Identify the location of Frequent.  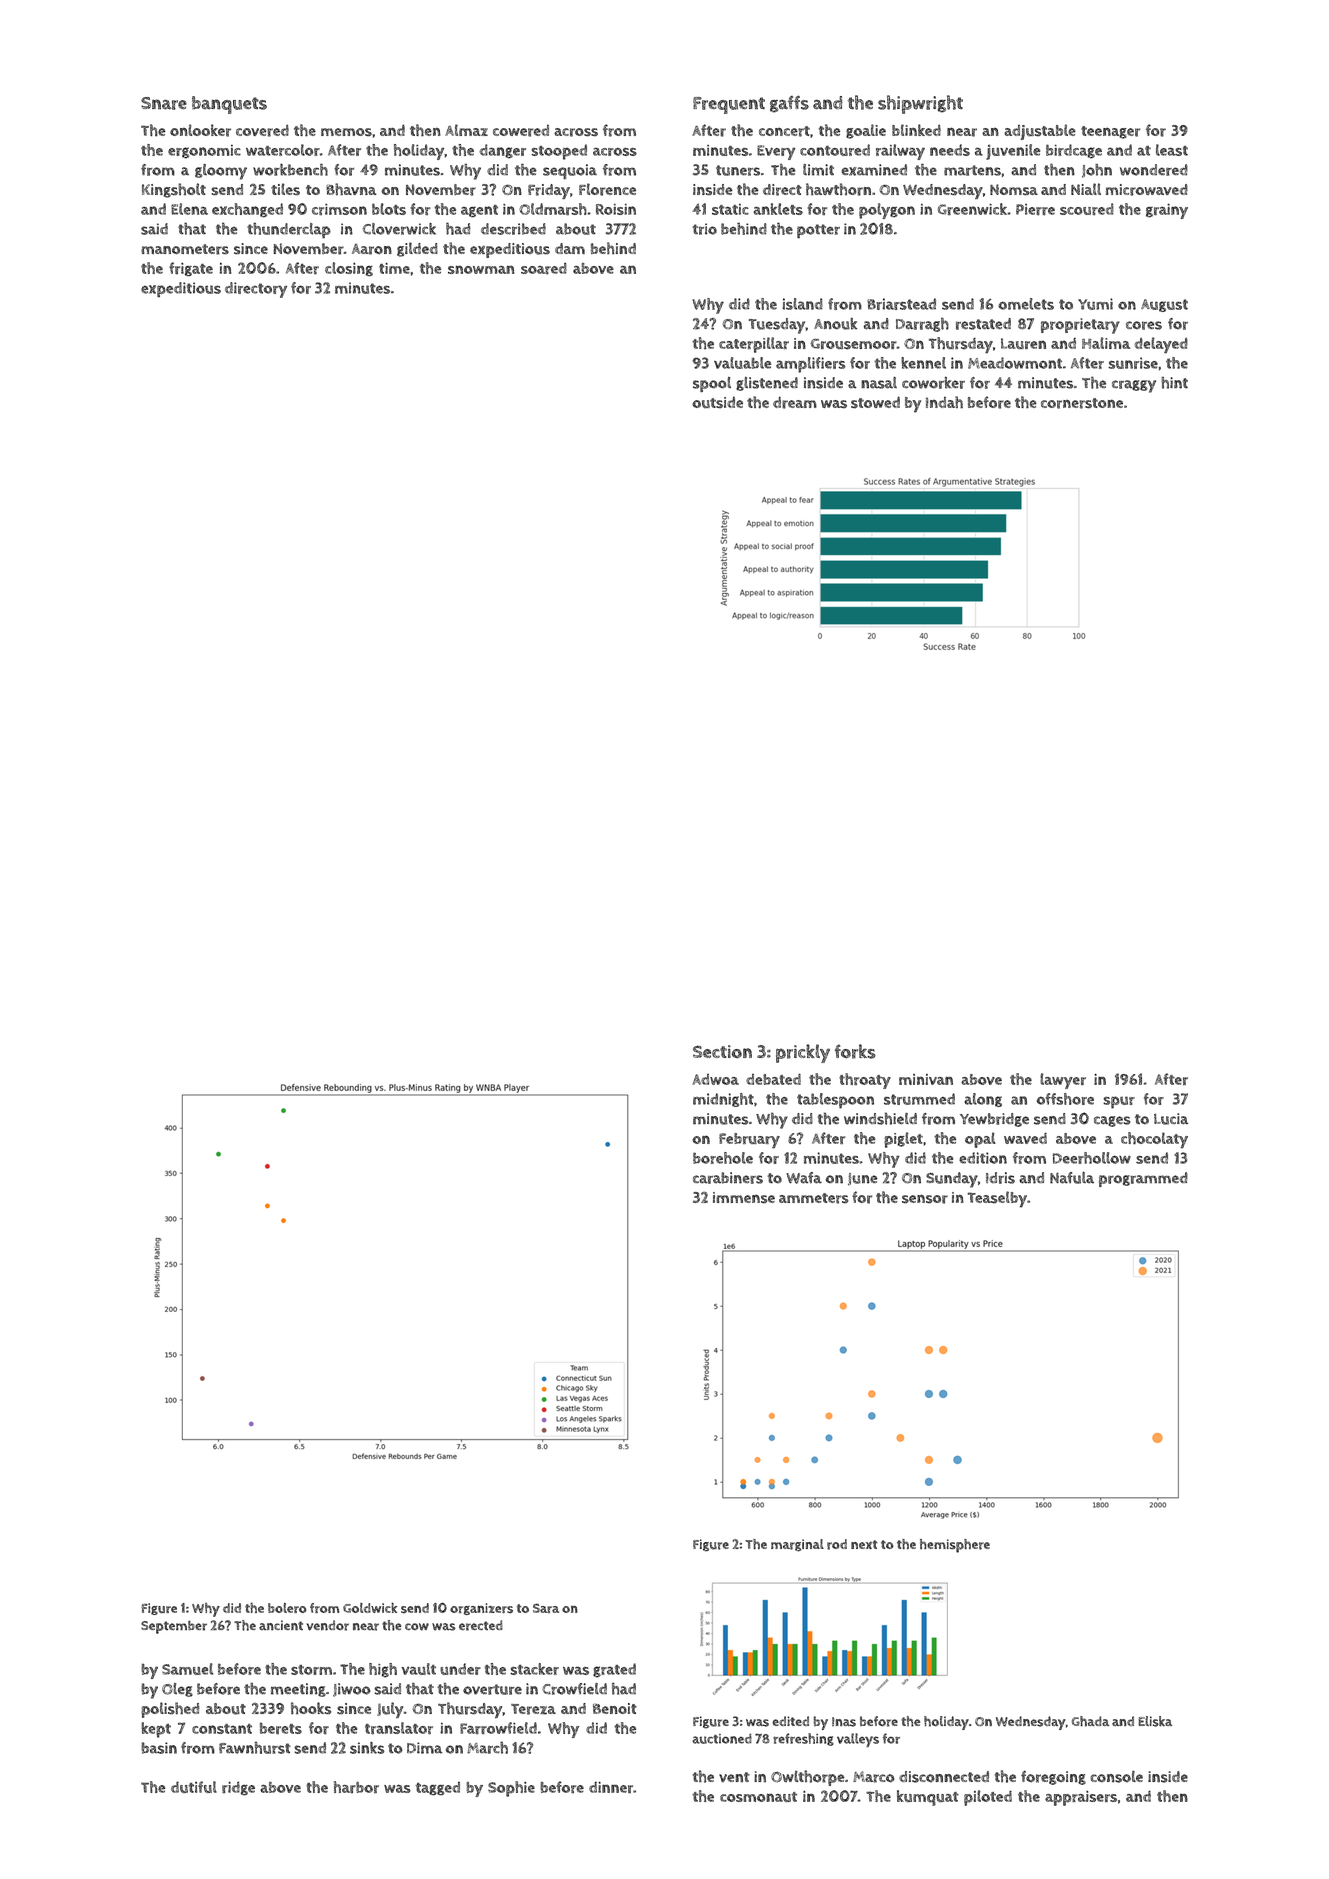
(729, 105).
